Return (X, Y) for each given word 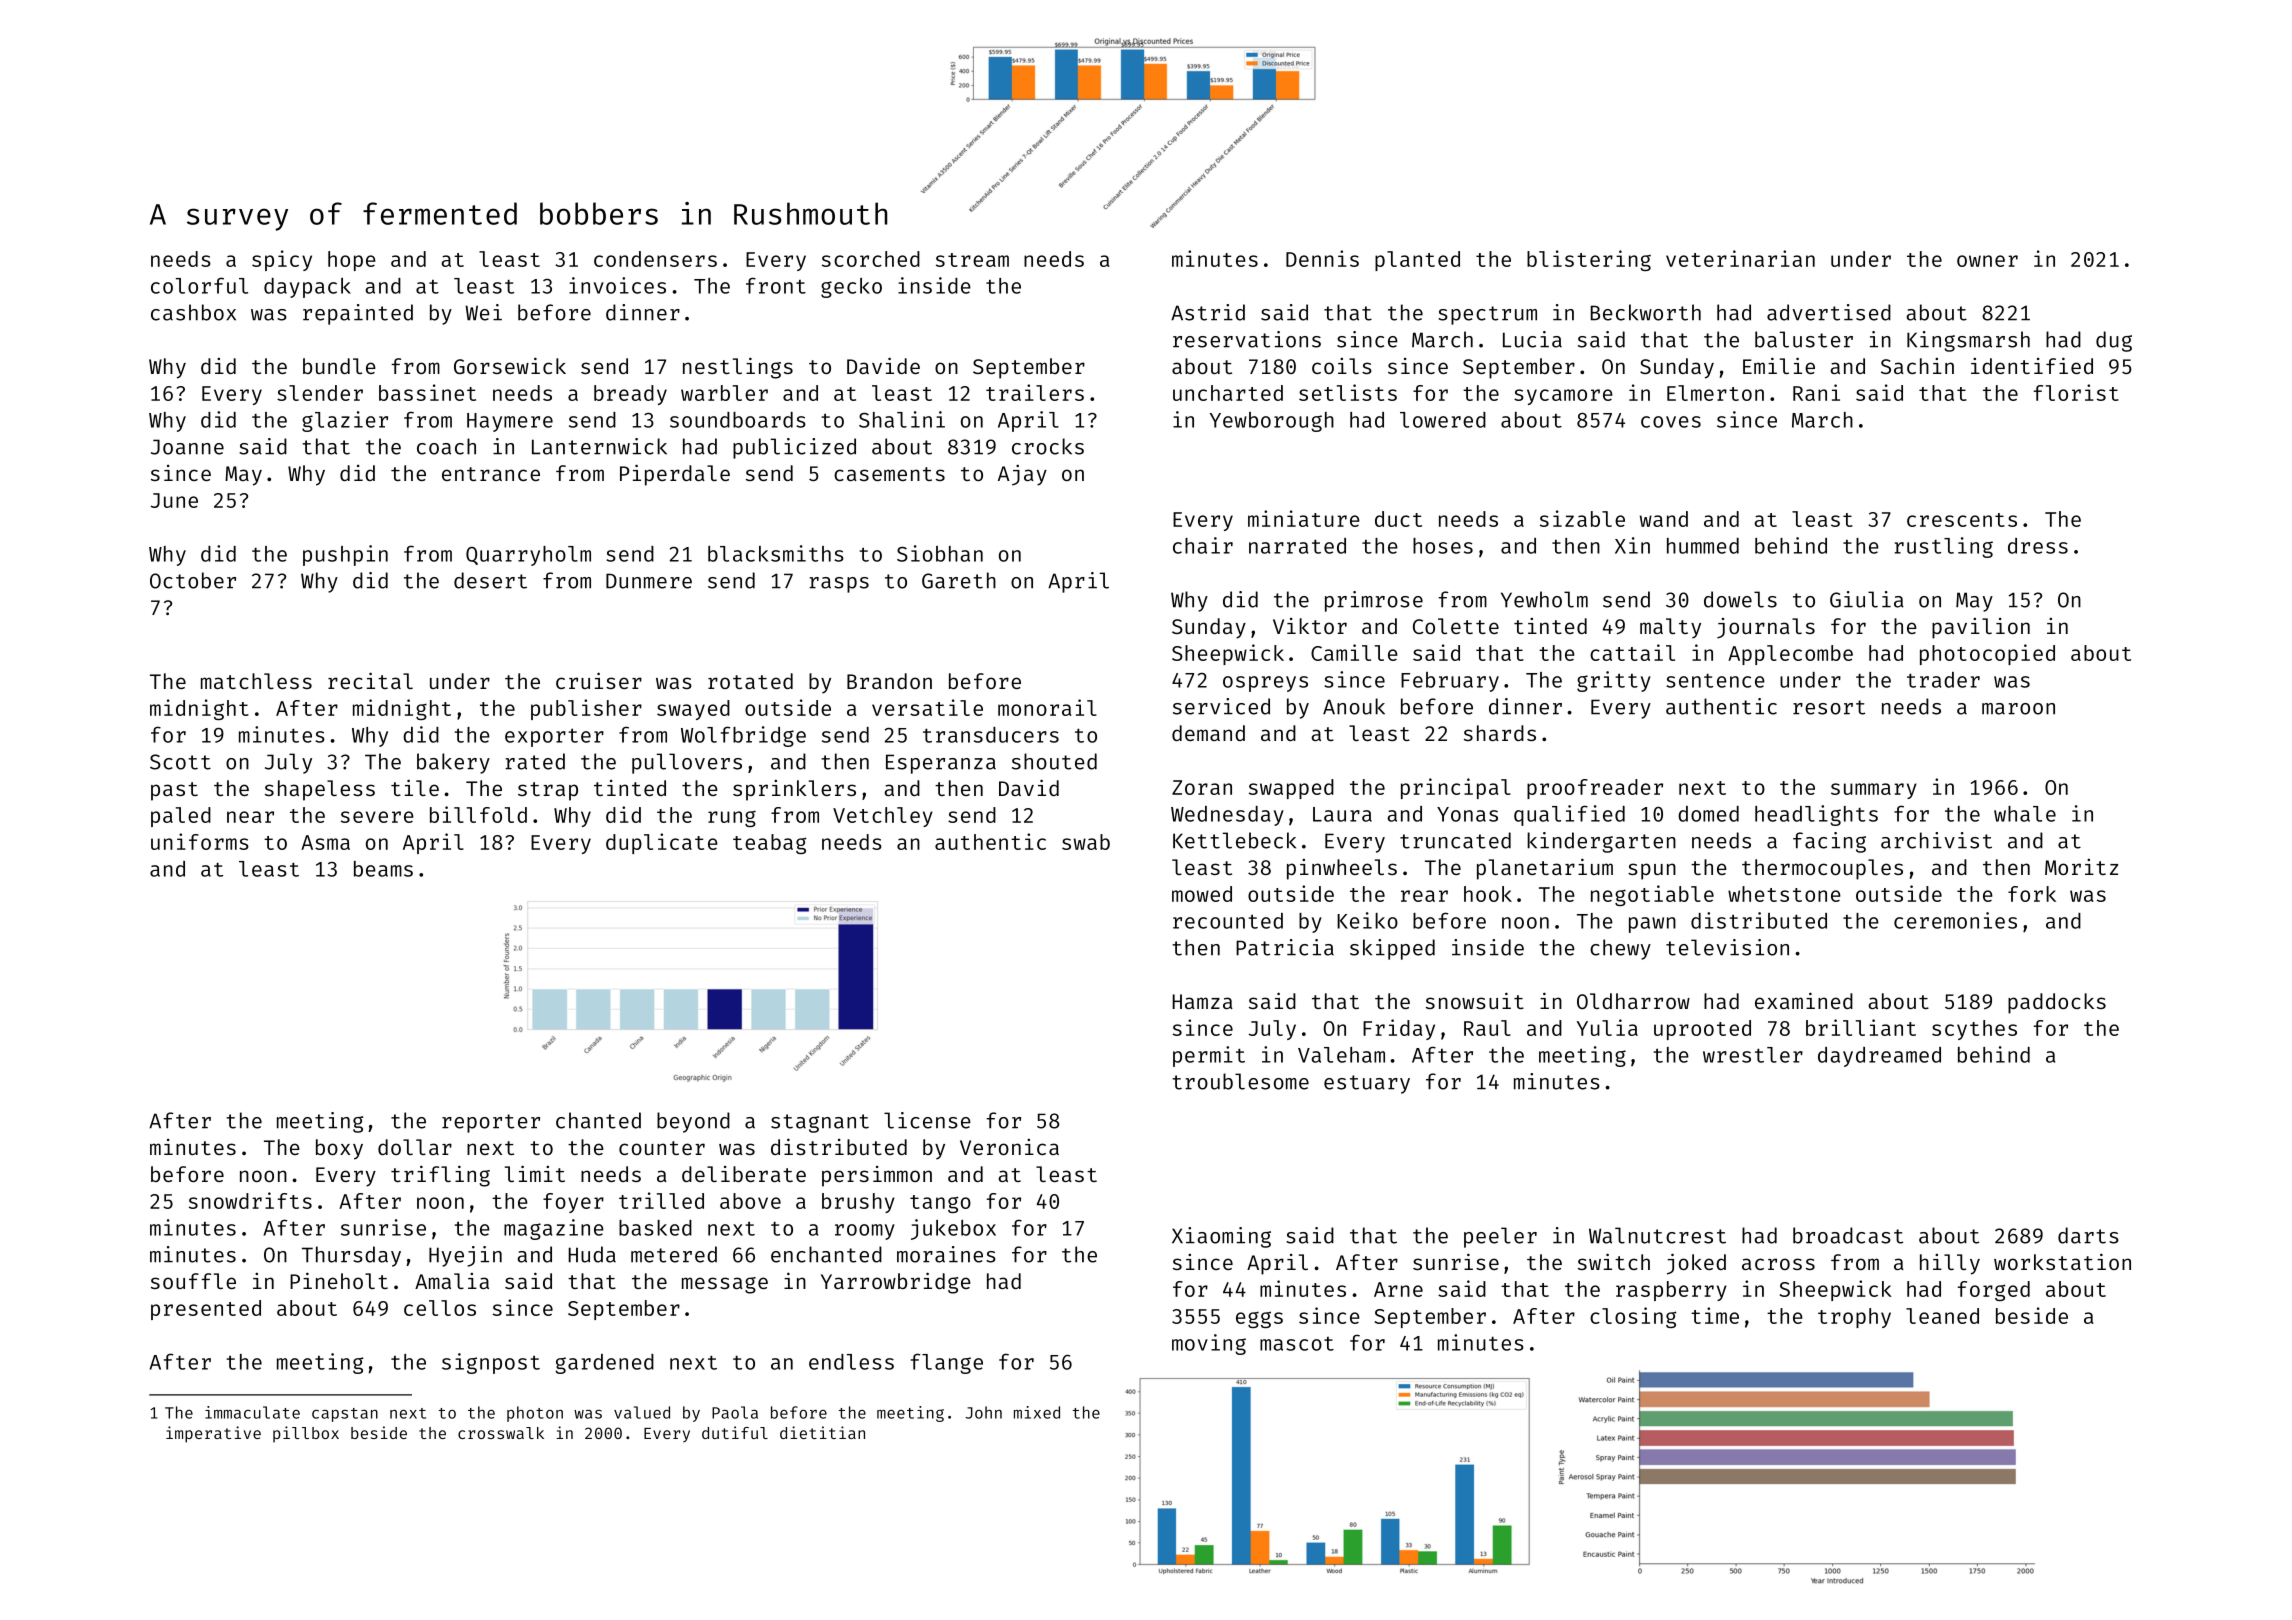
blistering (1589, 260)
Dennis (1322, 258)
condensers (655, 259)
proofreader (1595, 789)
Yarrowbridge (896, 1283)
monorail (1047, 707)
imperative (213, 1434)
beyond (693, 1122)
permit (1209, 1056)
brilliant (1861, 1027)
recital (370, 680)
